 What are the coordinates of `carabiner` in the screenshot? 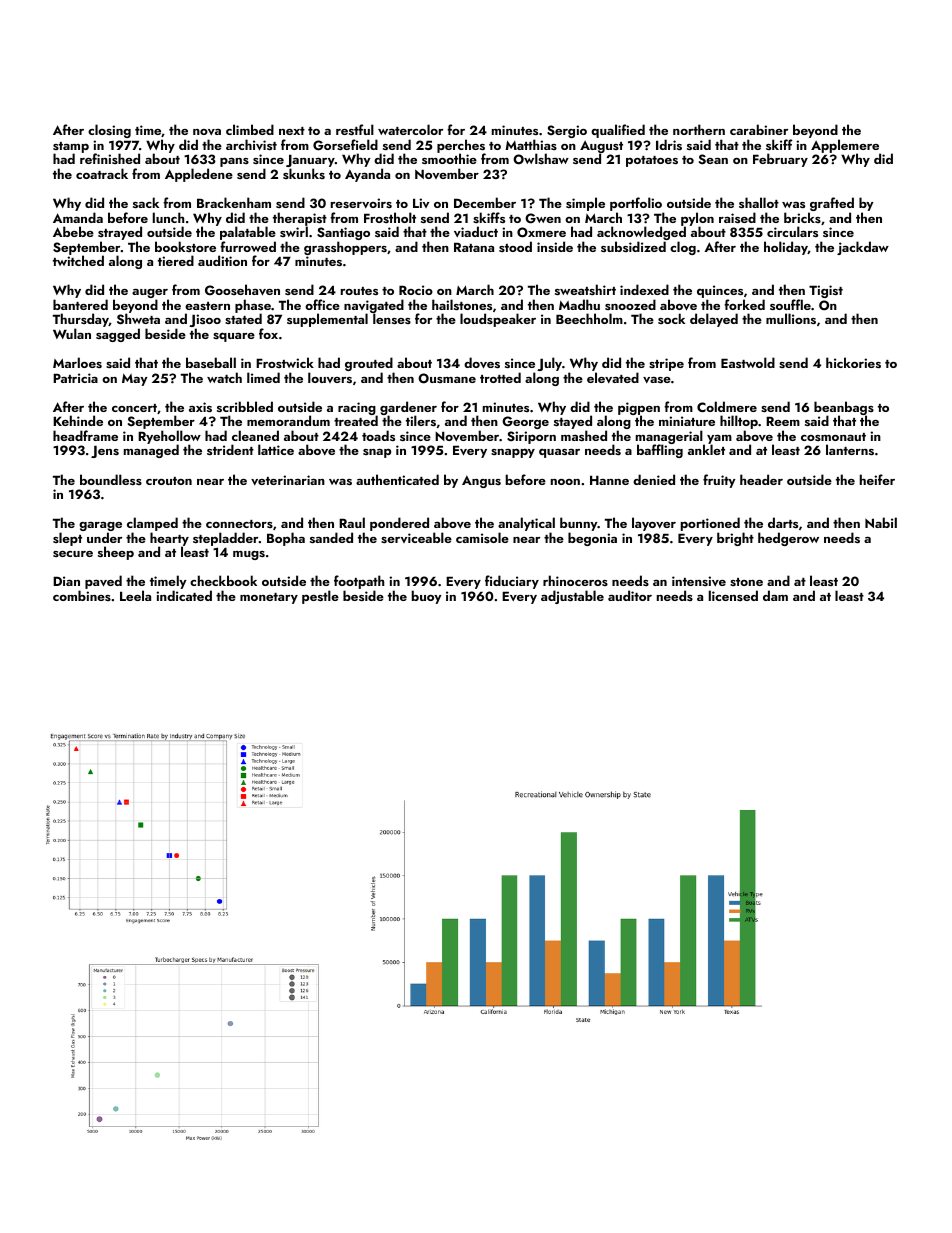 It's located at (759, 129).
